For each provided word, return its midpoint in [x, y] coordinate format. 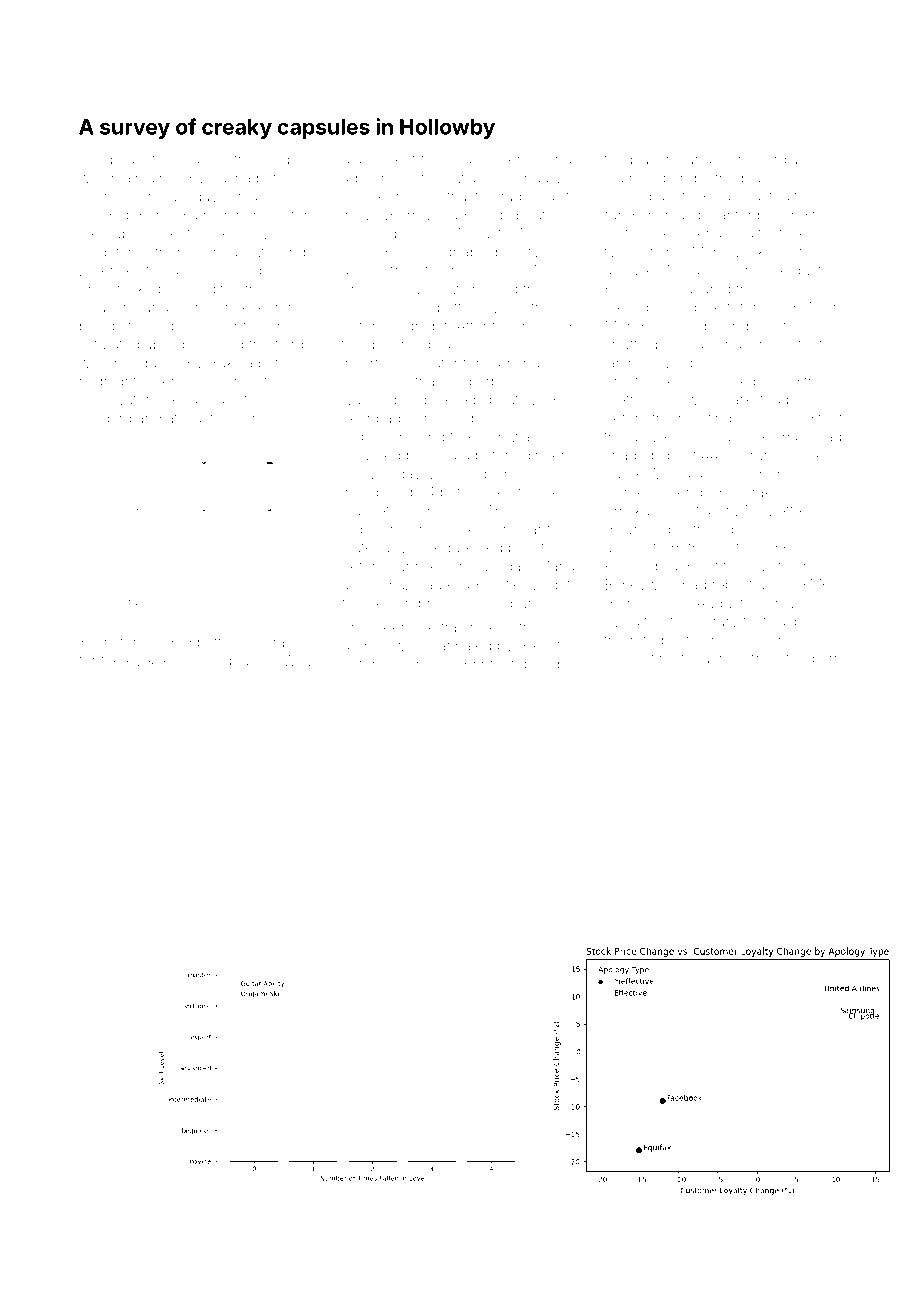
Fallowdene [495, 159]
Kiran [95, 642]
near [527, 530]
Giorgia [774, 160]
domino [392, 344]
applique [173, 346]
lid [180, 159]
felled [817, 252]
